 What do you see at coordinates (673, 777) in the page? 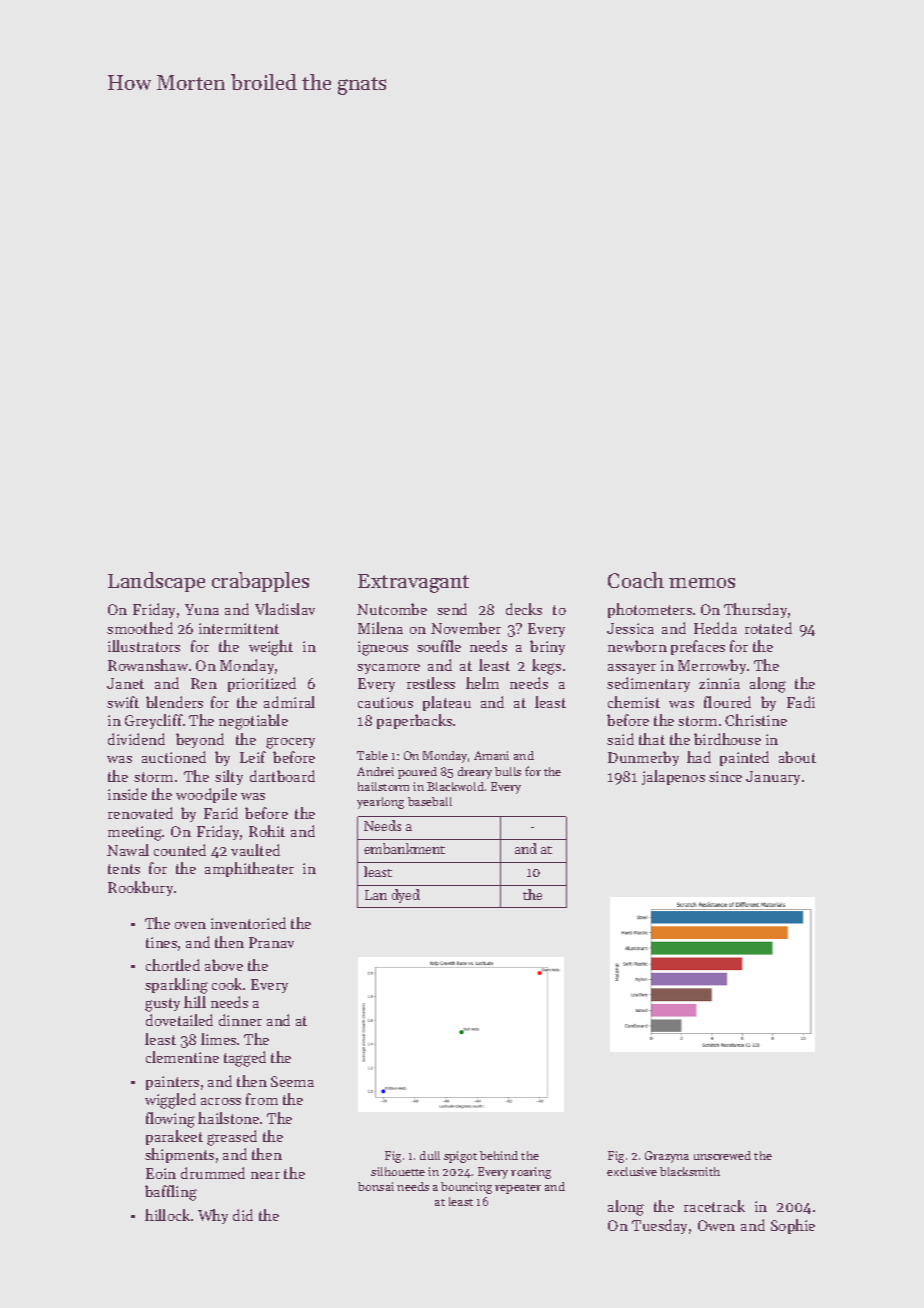
I see `jalapenos` at bounding box center [673, 777].
